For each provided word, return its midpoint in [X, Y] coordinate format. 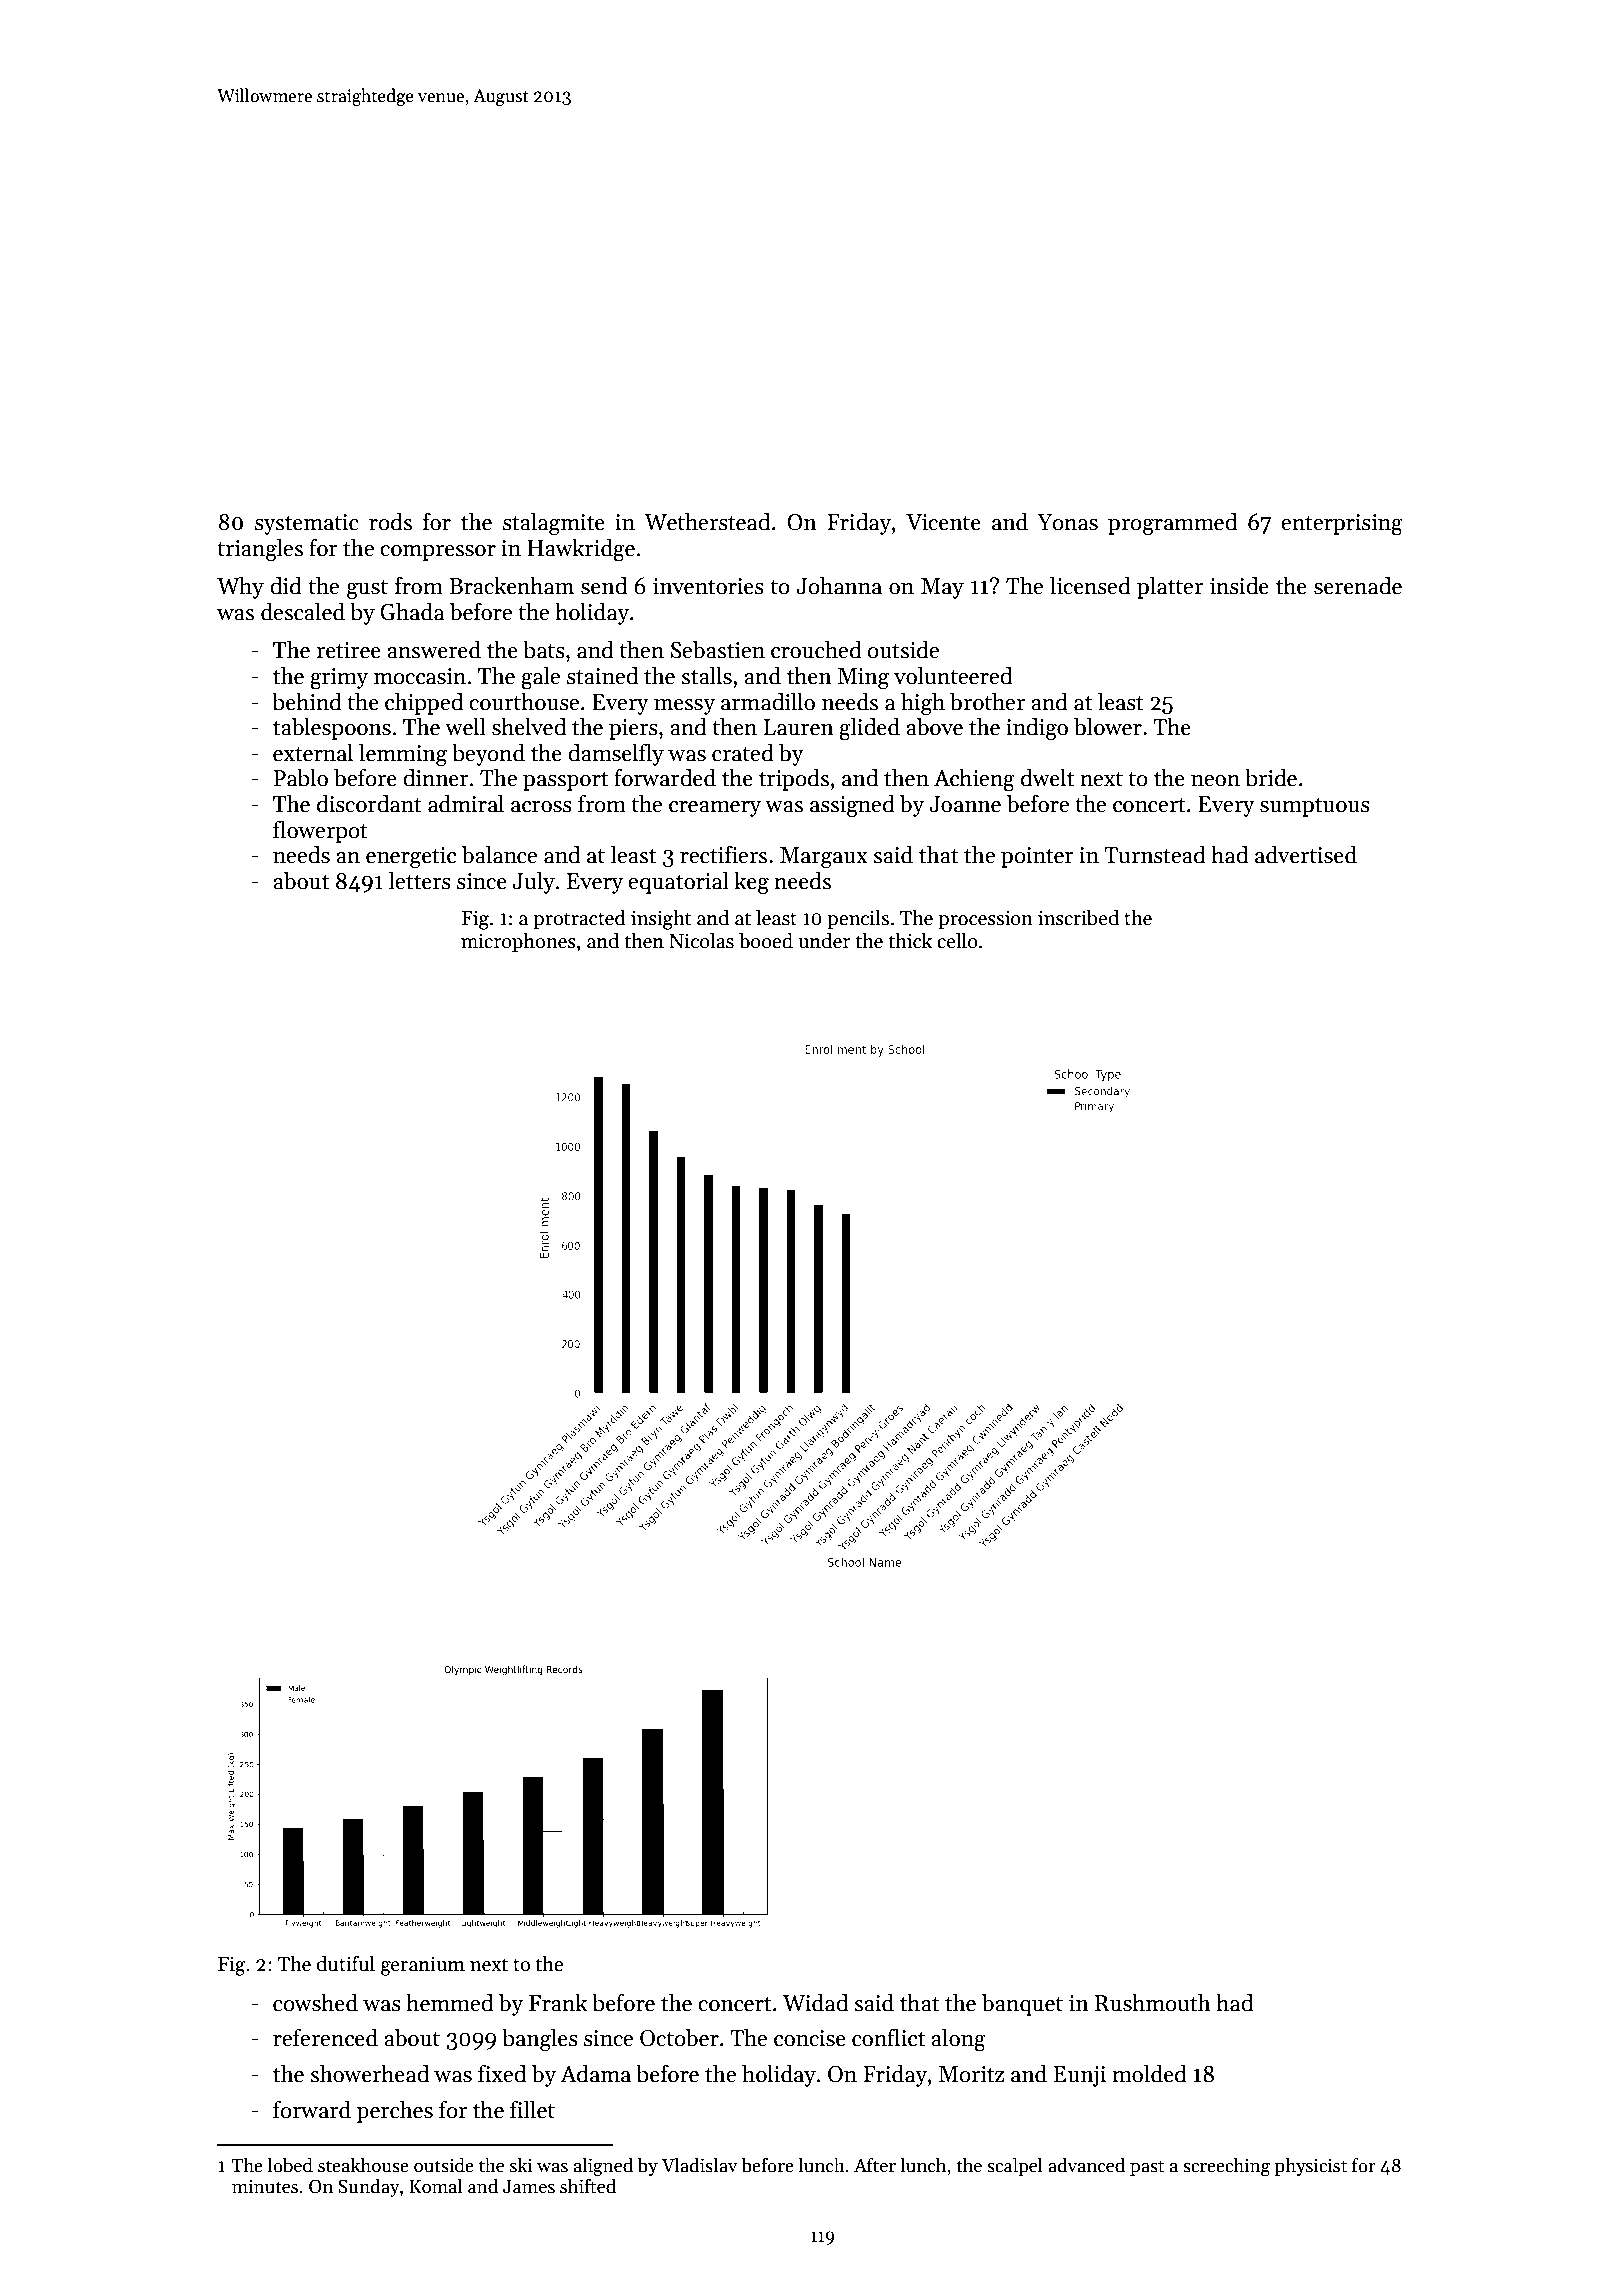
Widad [815, 2003]
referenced [325, 2038]
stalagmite [554, 524]
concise [810, 2038]
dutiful [346, 1963]
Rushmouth [1153, 2003]
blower [1108, 727]
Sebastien [718, 650]
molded [1149, 2074]
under [824, 940]
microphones [518, 942]
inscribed [1078, 917]
